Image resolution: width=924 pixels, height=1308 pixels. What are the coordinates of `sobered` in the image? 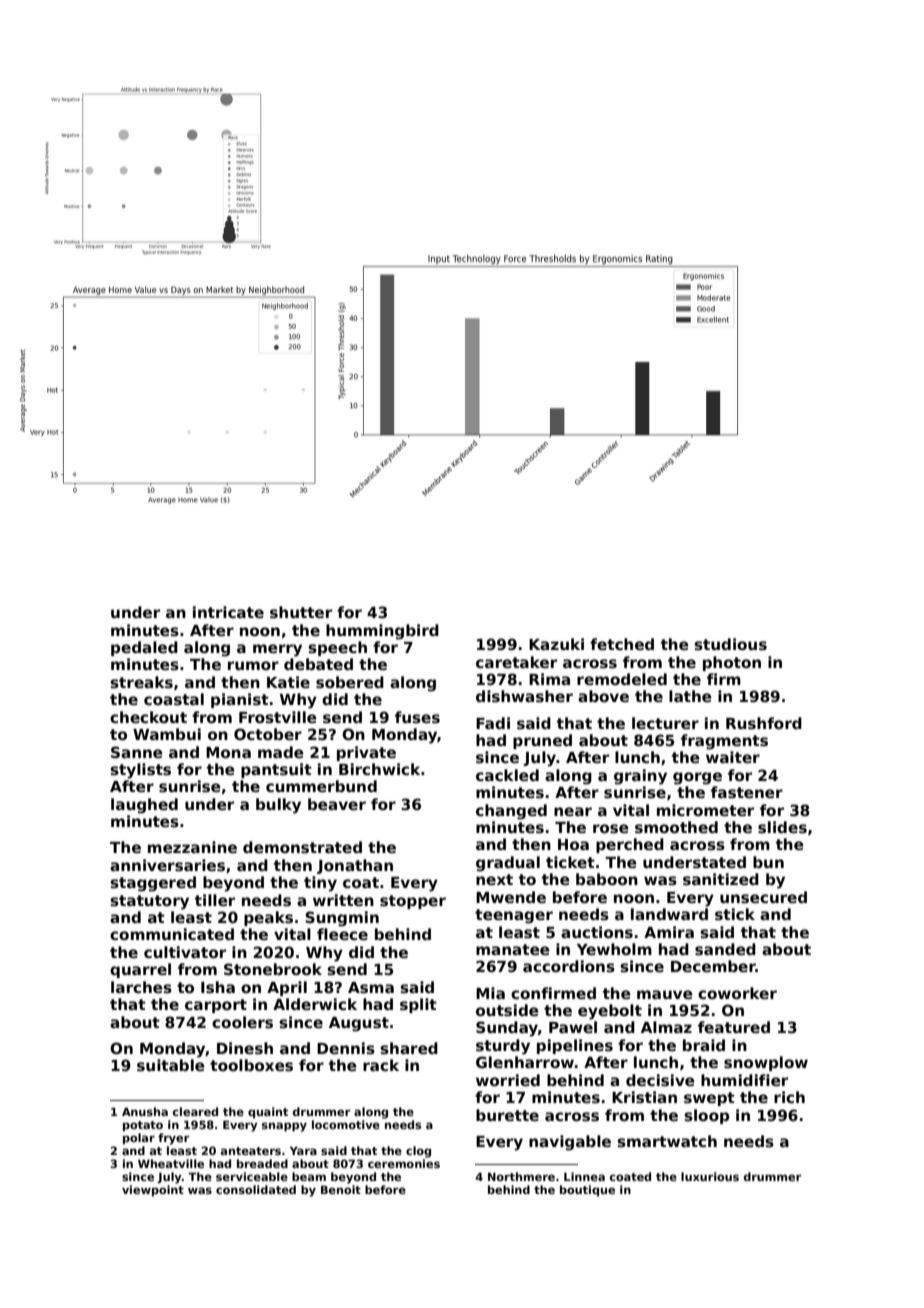 It's located at (350, 682).
